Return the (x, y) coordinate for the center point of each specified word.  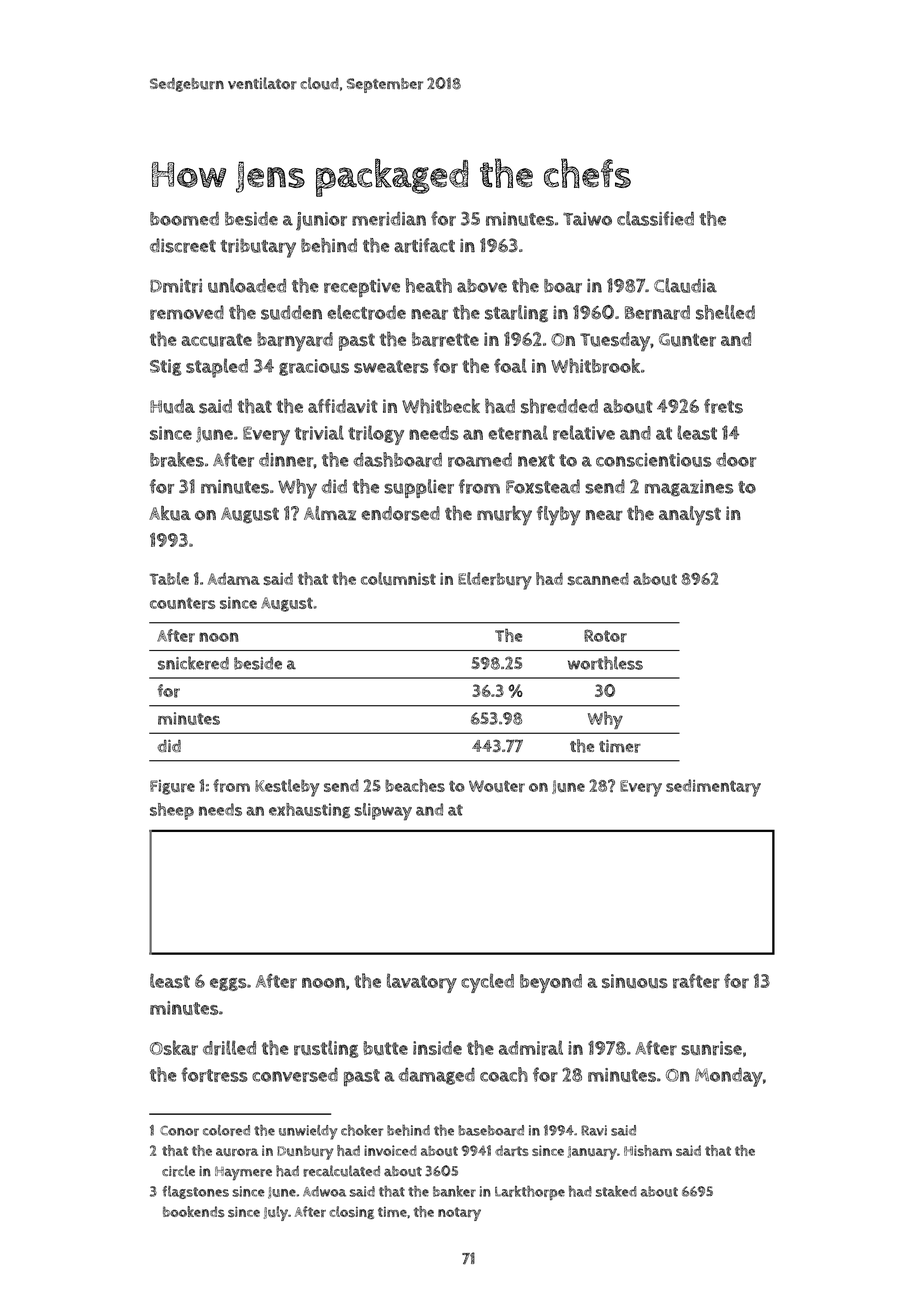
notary (459, 1214)
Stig (166, 367)
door (736, 459)
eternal (518, 433)
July (276, 1213)
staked (616, 1191)
